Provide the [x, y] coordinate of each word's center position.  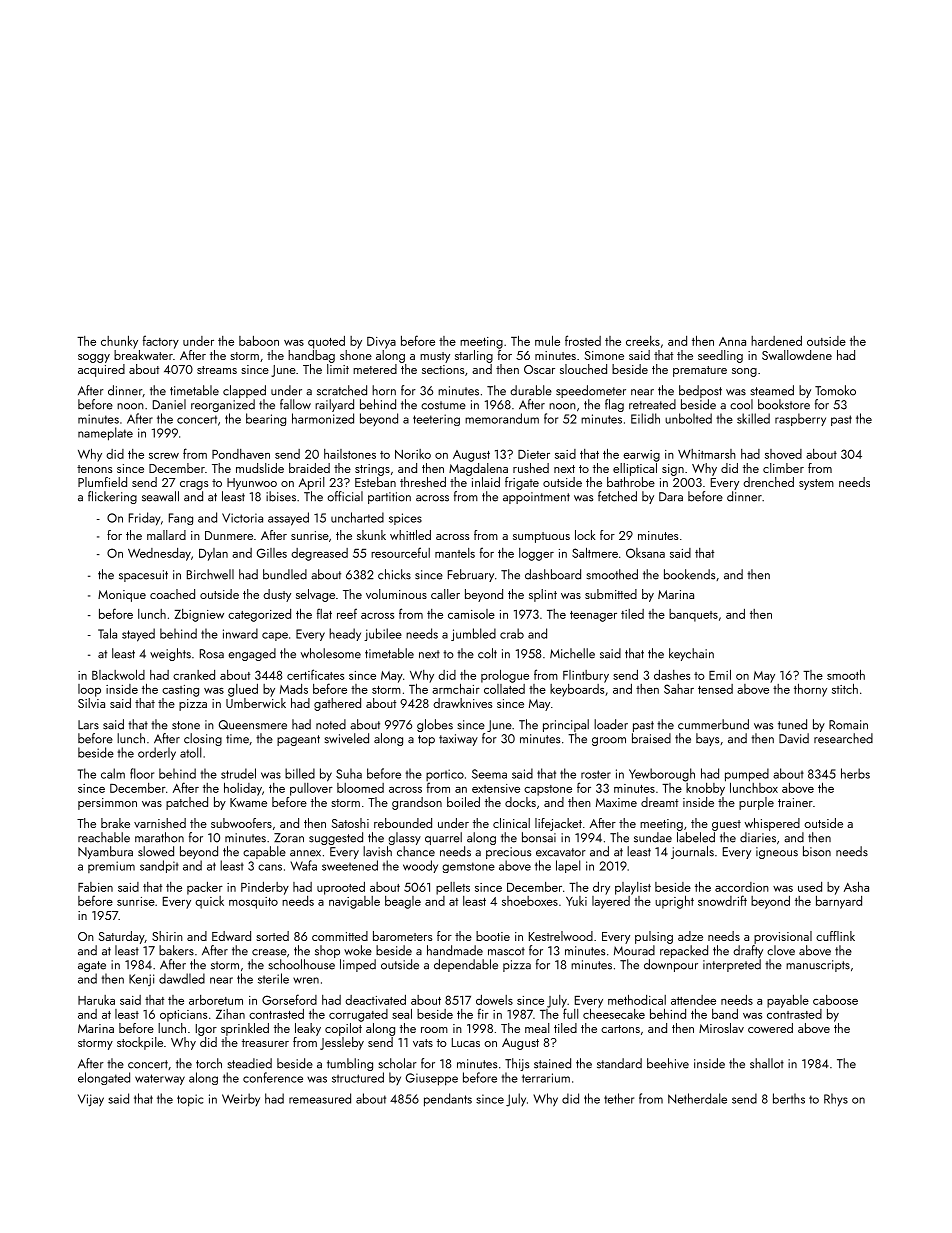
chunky [119, 342]
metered [375, 369]
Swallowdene [797, 355]
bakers [176, 950]
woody [420, 866]
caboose [835, 1000]
